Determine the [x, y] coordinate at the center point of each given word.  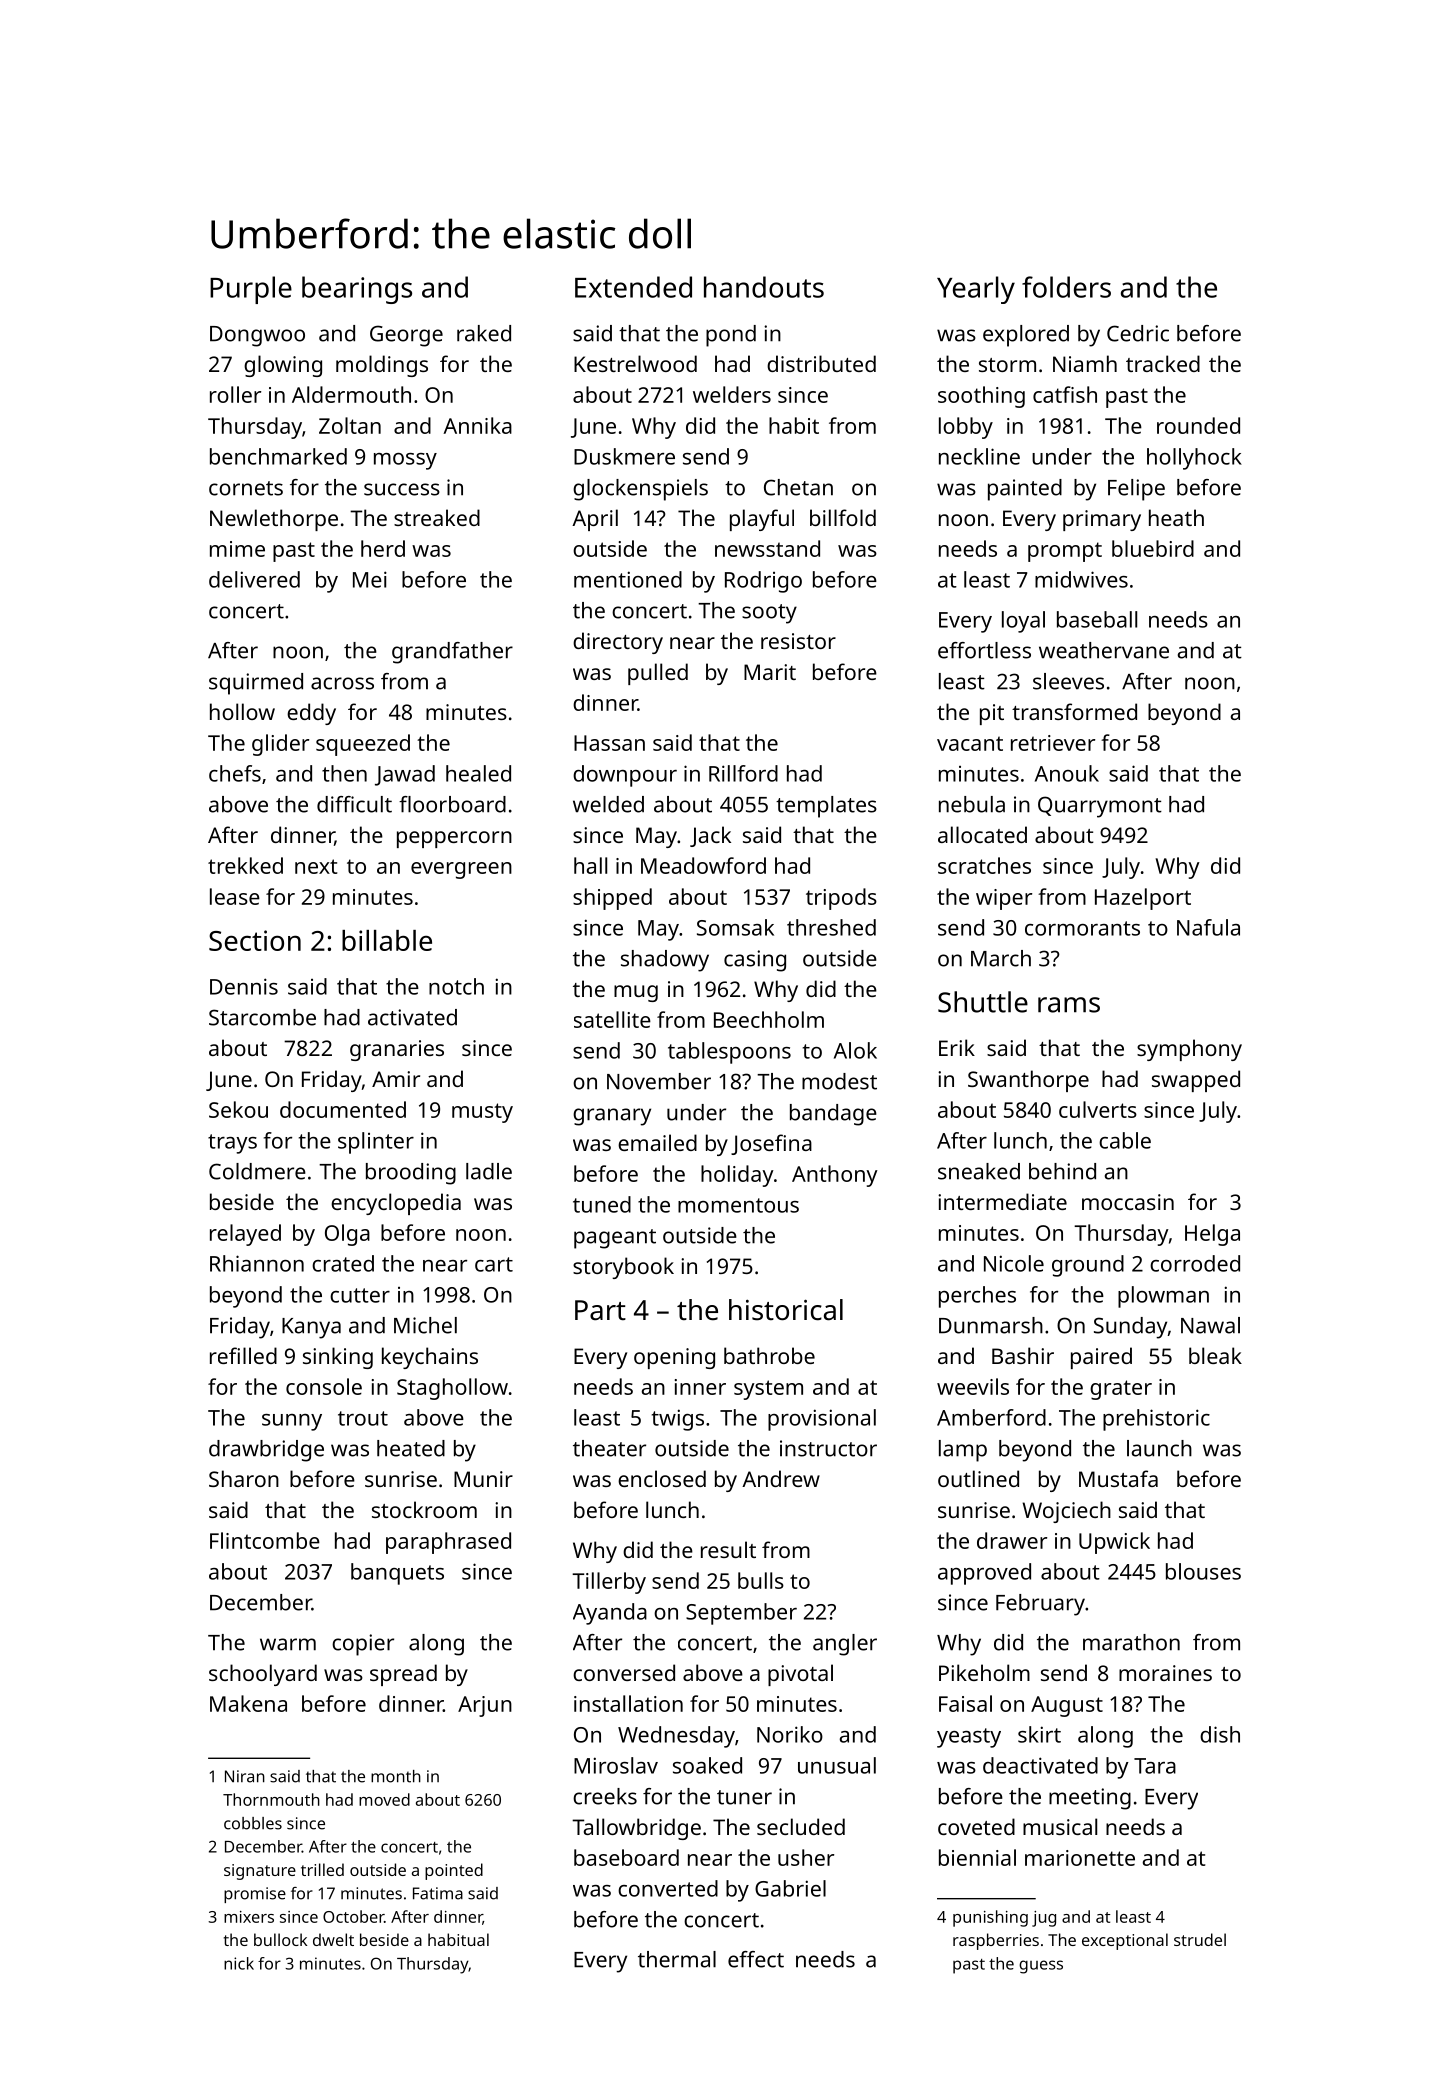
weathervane [1104, 650]
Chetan [798, 487]
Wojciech [1066, 1512]
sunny [292, 1422]
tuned [602, 1204]
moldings [382, 366]
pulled [658, 674]
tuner [744, 1797]
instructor [828, 1448]
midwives [1081, 579]
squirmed [256, 684]
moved [384, 1799]
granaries [397, 1050]
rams [1069, 1005]
